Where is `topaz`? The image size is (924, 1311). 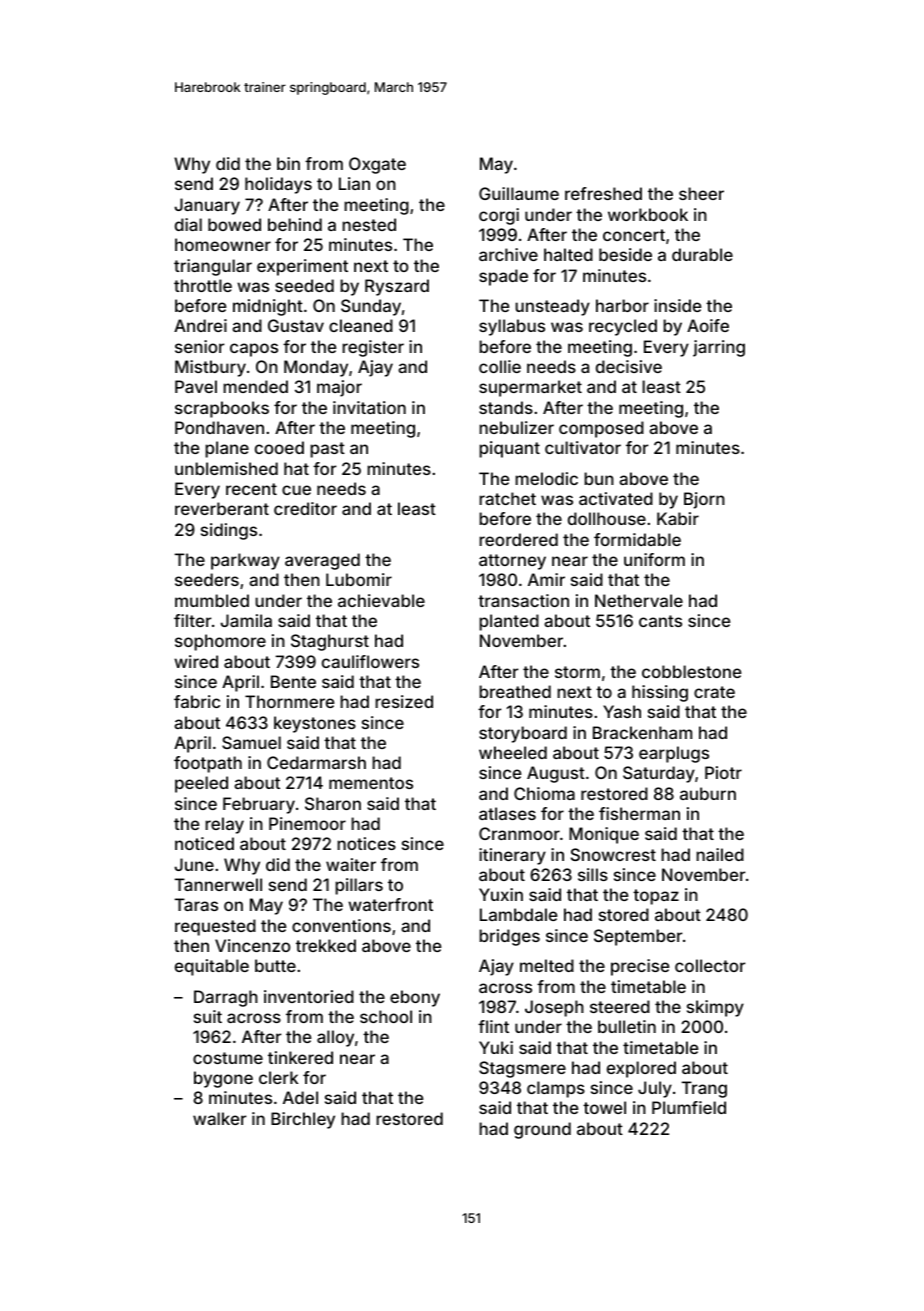
topaz is located at coordinates (656, 897).
